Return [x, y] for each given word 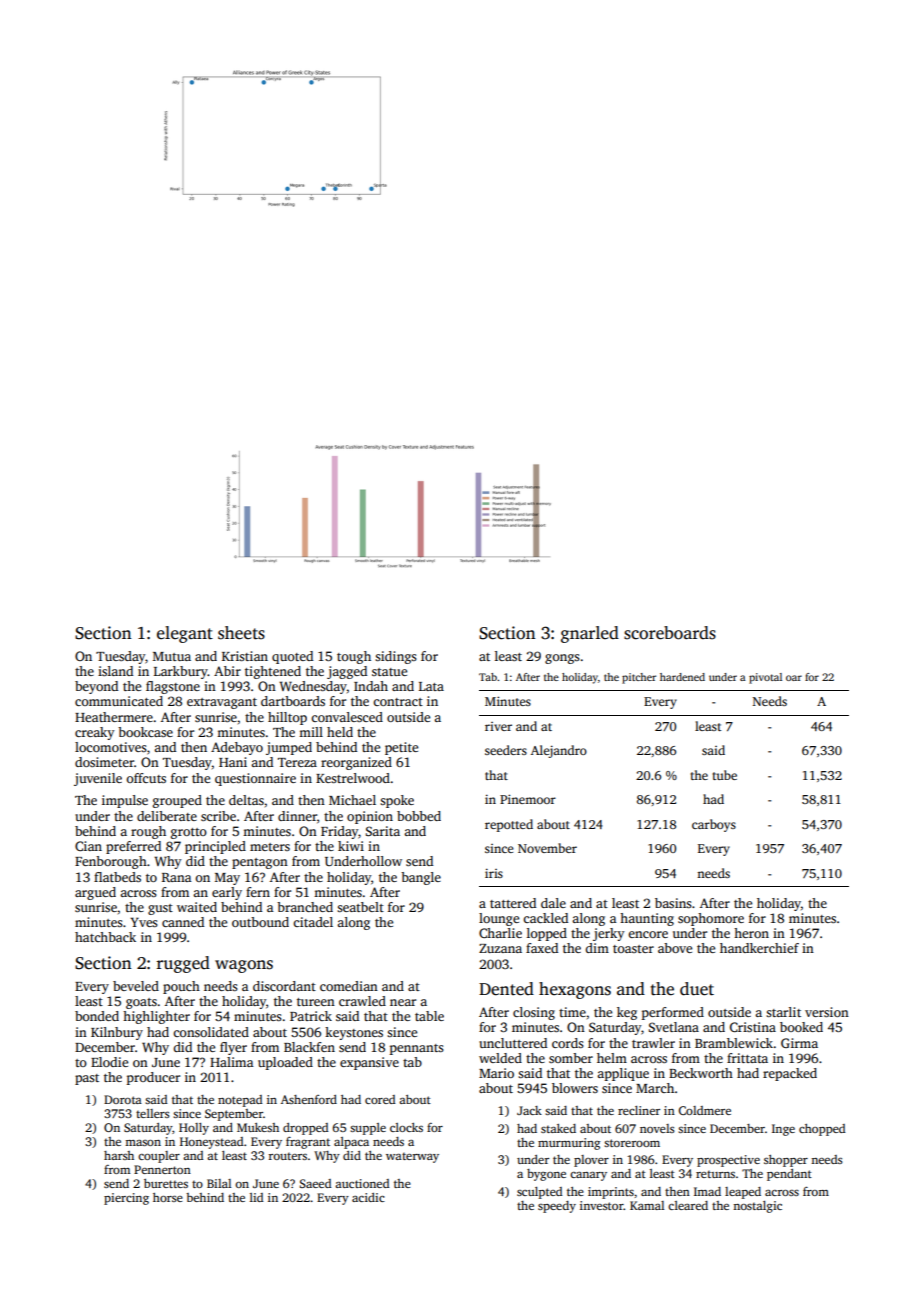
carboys [714, 825]
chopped [822, 1130]
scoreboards [670, 633]
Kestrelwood [353, 778]
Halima [232, 1062]
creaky [95, 733]
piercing [126, 1199]
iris [494, 873]
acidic [368, 1197]
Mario [496, 1073]
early [227, 893]
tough [354, 657]
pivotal [765, 678]
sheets [241, 633]
